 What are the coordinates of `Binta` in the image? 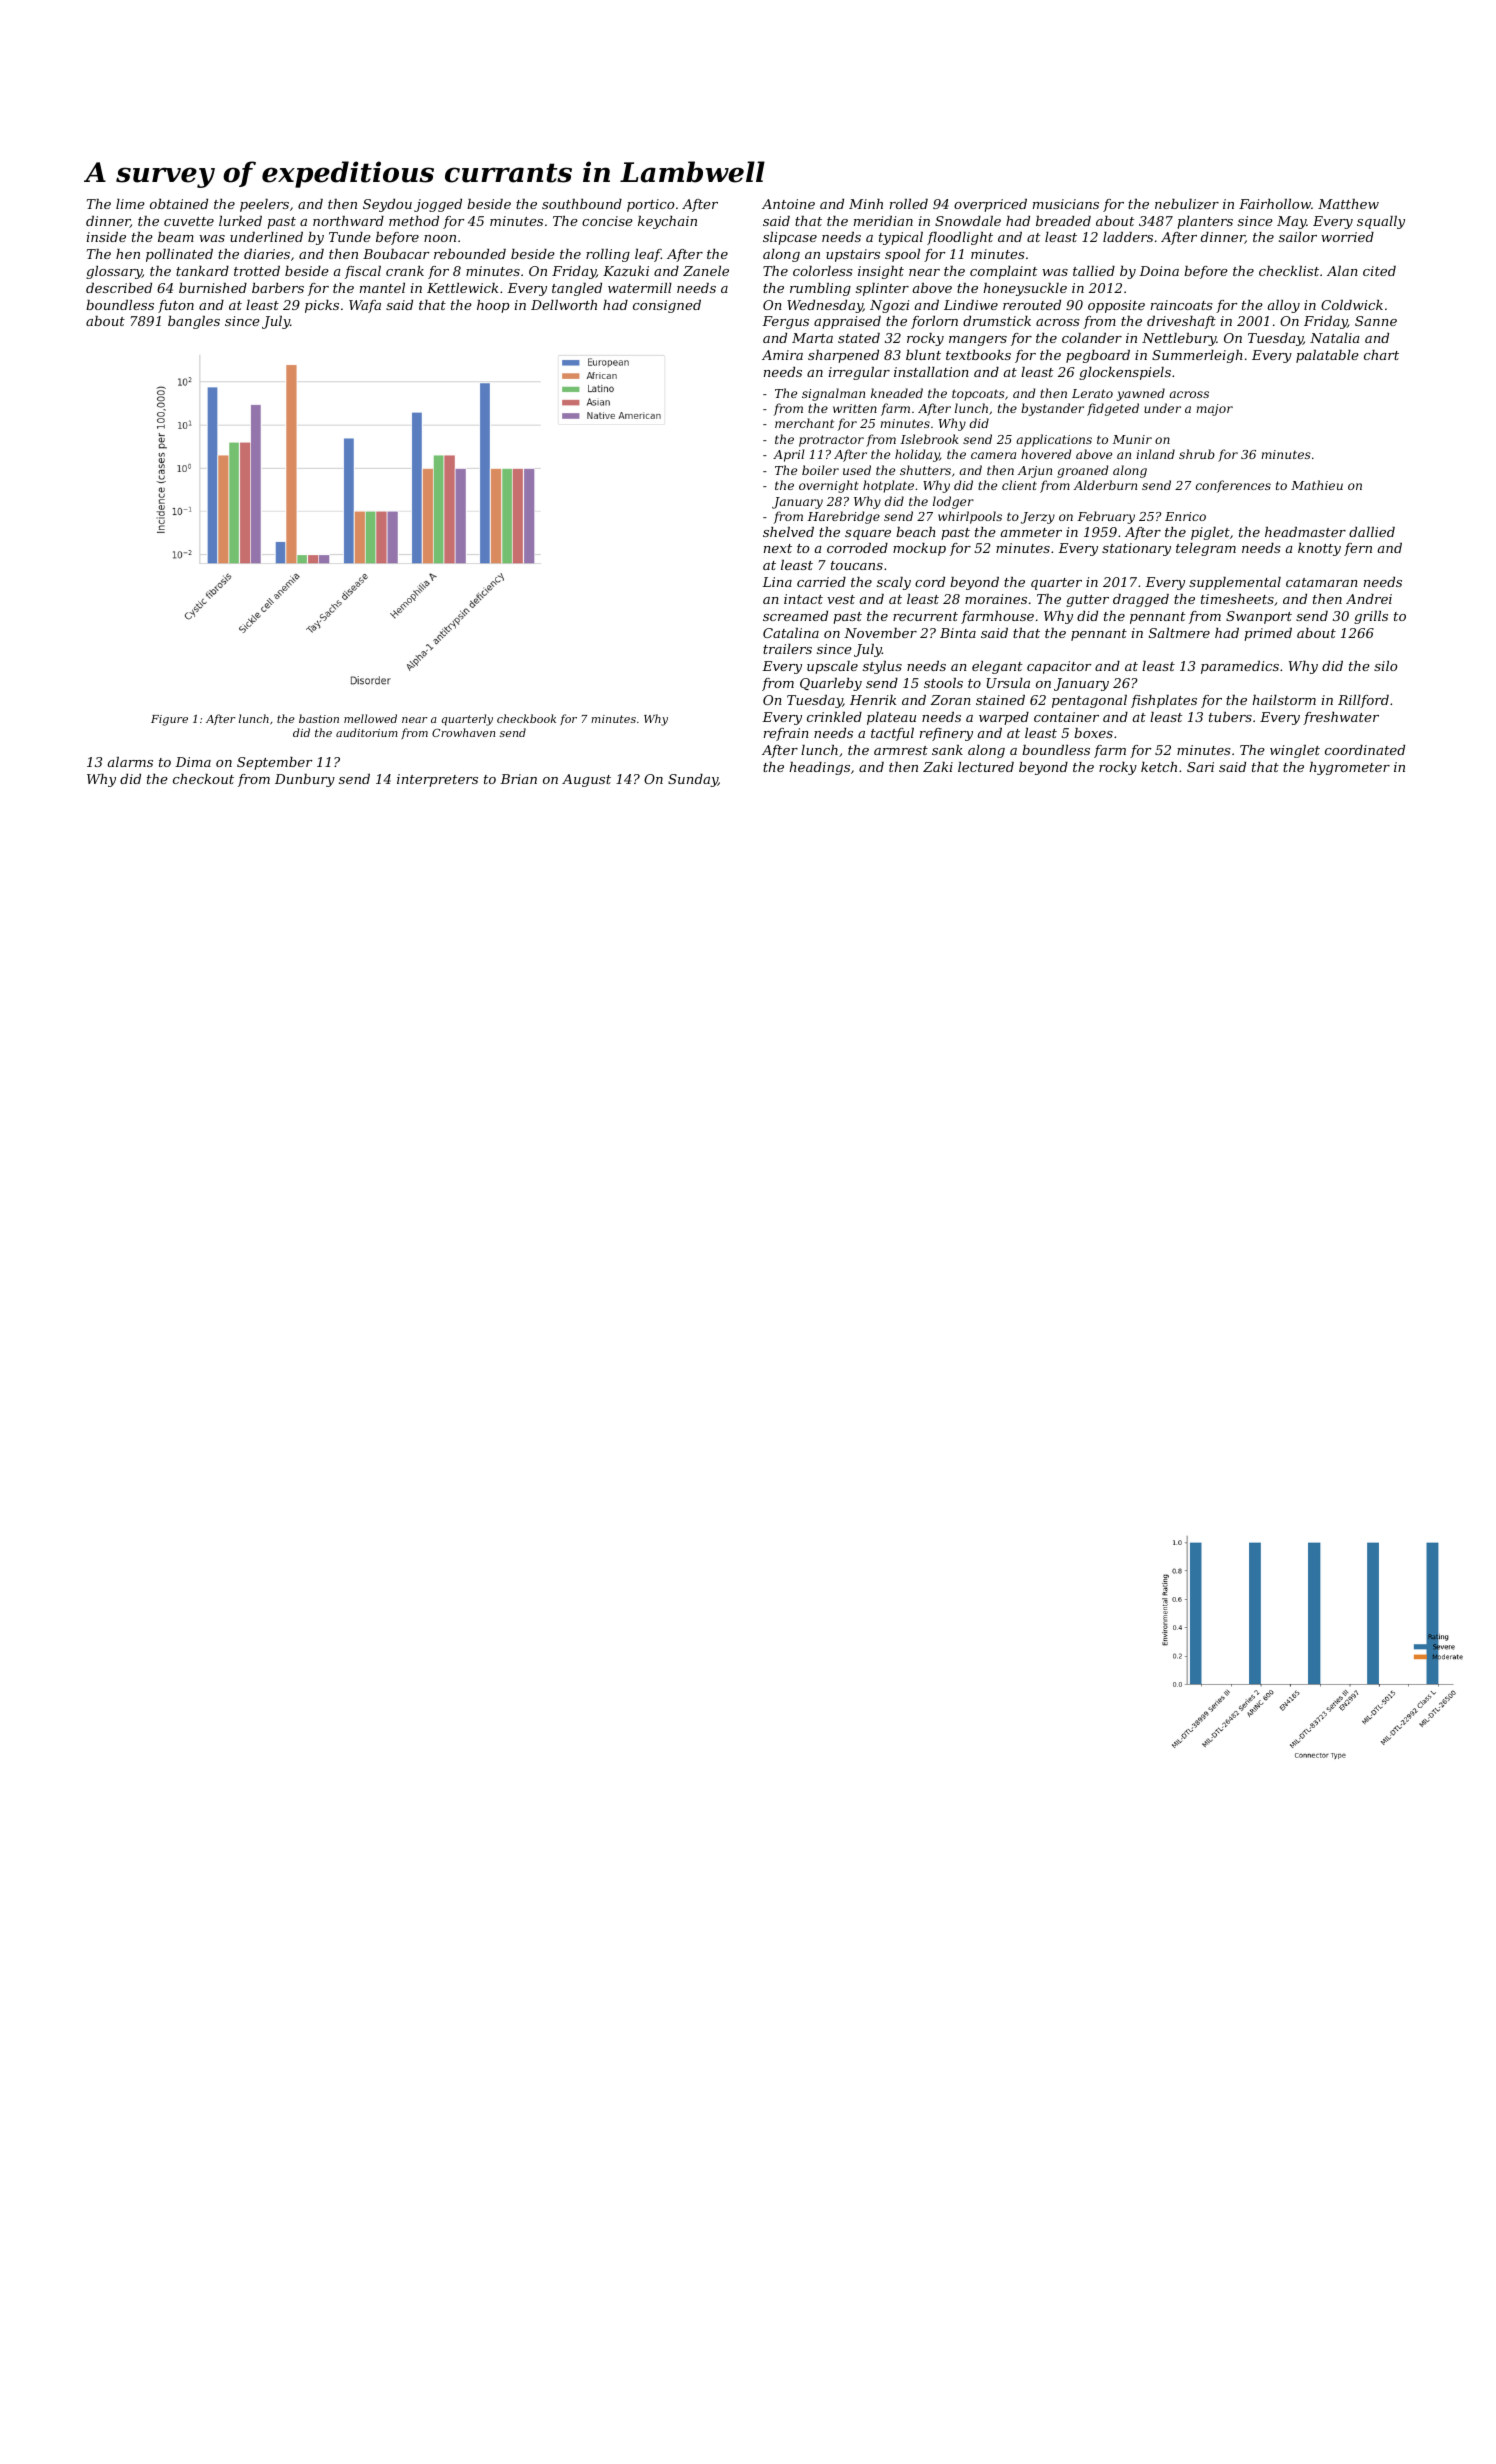 It's located at (958, 633).
